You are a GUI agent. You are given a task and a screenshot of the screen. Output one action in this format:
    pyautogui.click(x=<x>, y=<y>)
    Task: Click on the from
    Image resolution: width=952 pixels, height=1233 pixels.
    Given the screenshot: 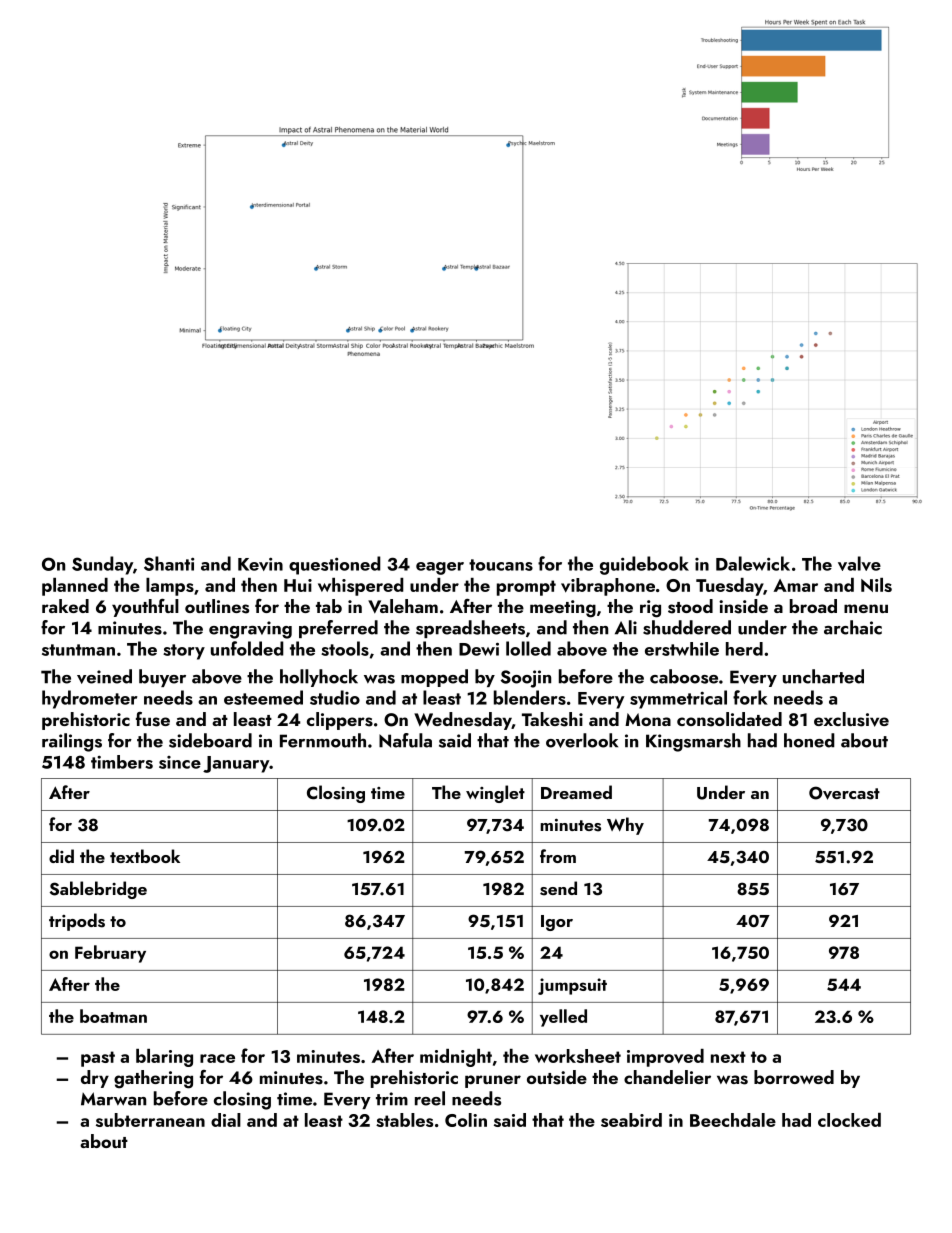 What is the action you would take?
    pyautogui.click(x=558, y=856)
